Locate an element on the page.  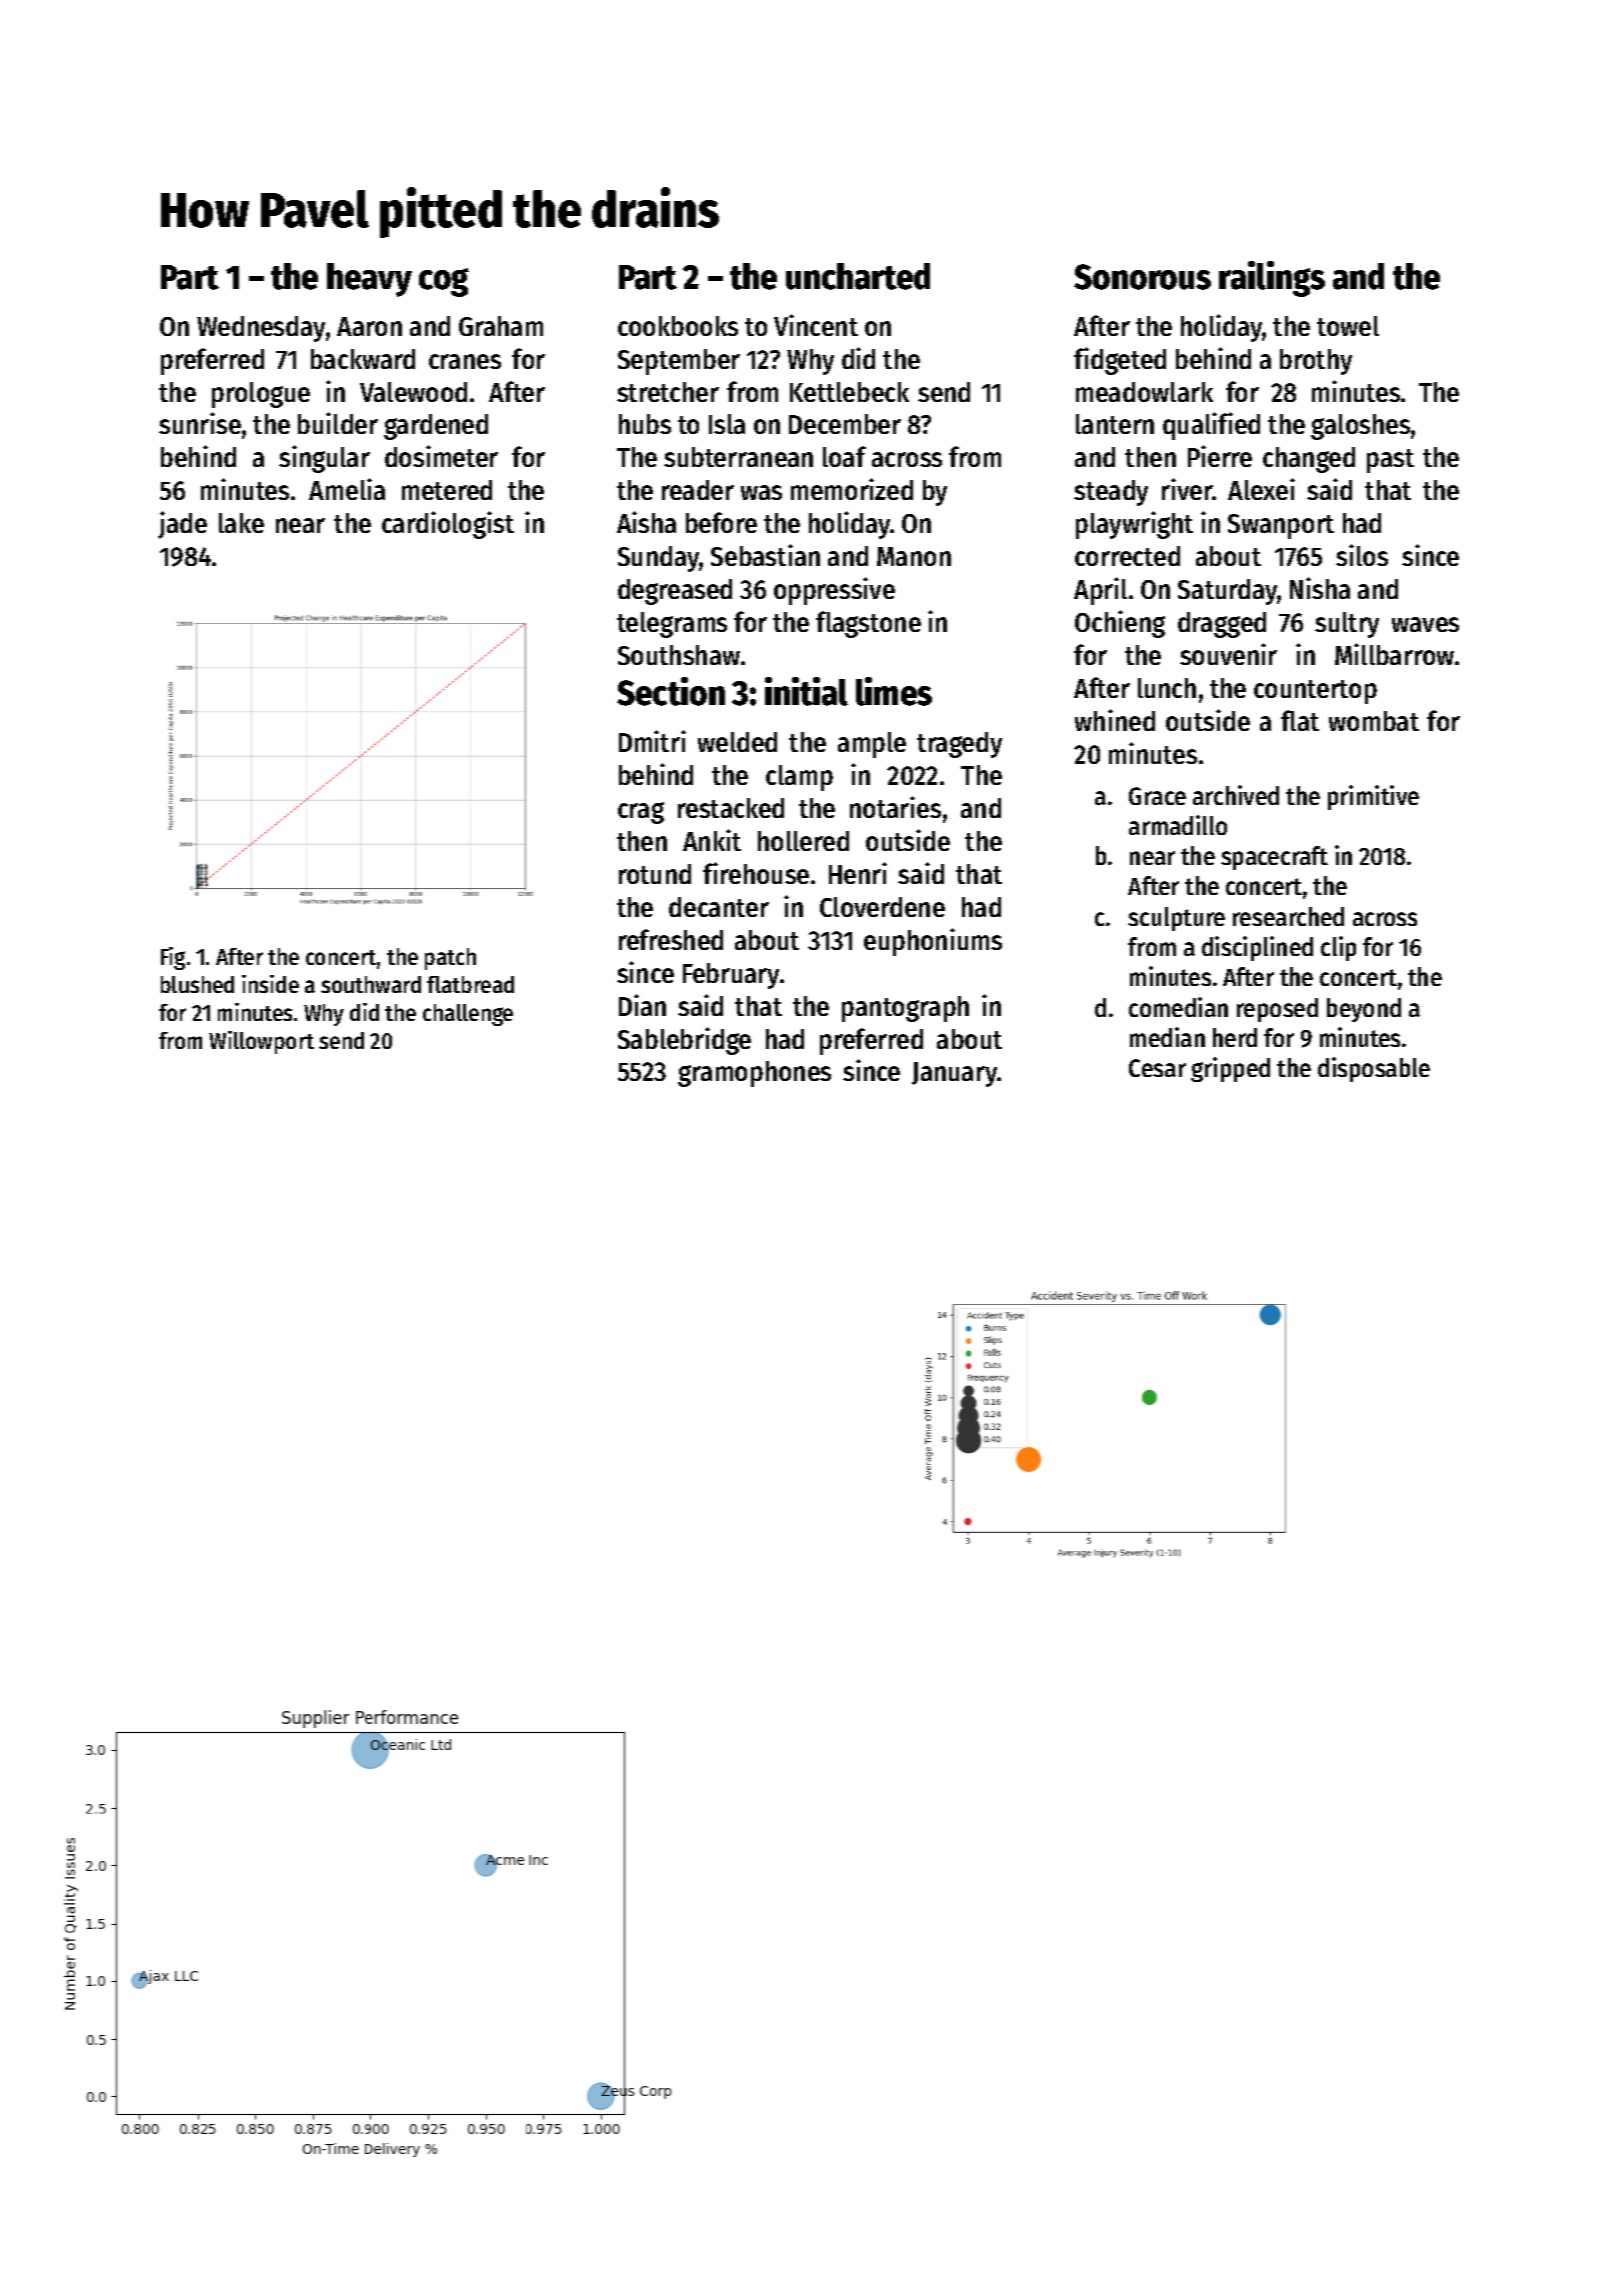
Vincent is located at coordinates (816, 325).
